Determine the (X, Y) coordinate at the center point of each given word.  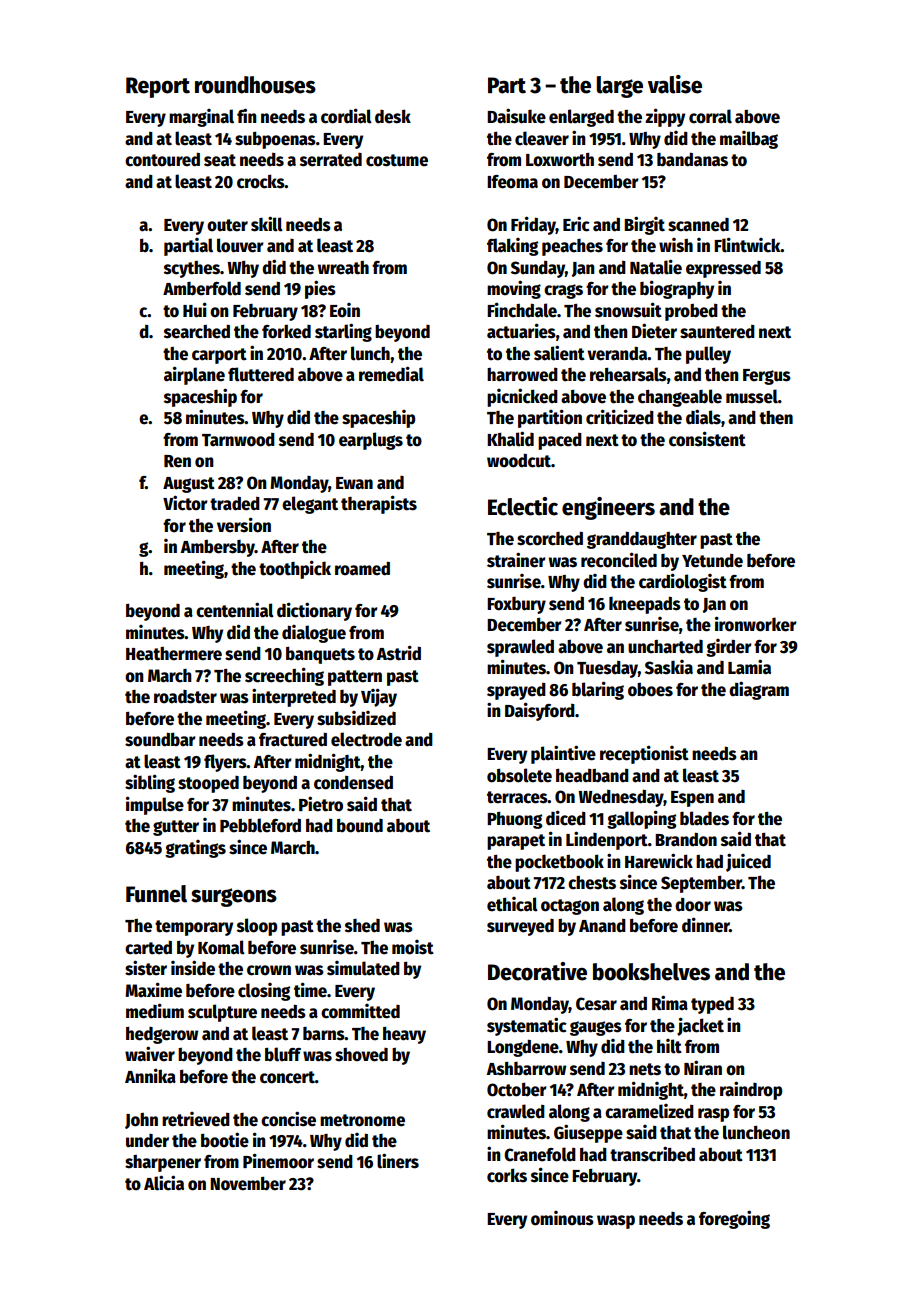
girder (729, 648)
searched (197, 332)
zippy (665, 117)
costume (397, 160)
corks (507, 1175)
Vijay (379, 697)
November (248, 1184)
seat (220, 160)
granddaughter (642, 540)
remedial (391, 374)
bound (360, 826)
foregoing (734, 1219)
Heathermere (174, 654)
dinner (705, 925)
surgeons (234, 897)
